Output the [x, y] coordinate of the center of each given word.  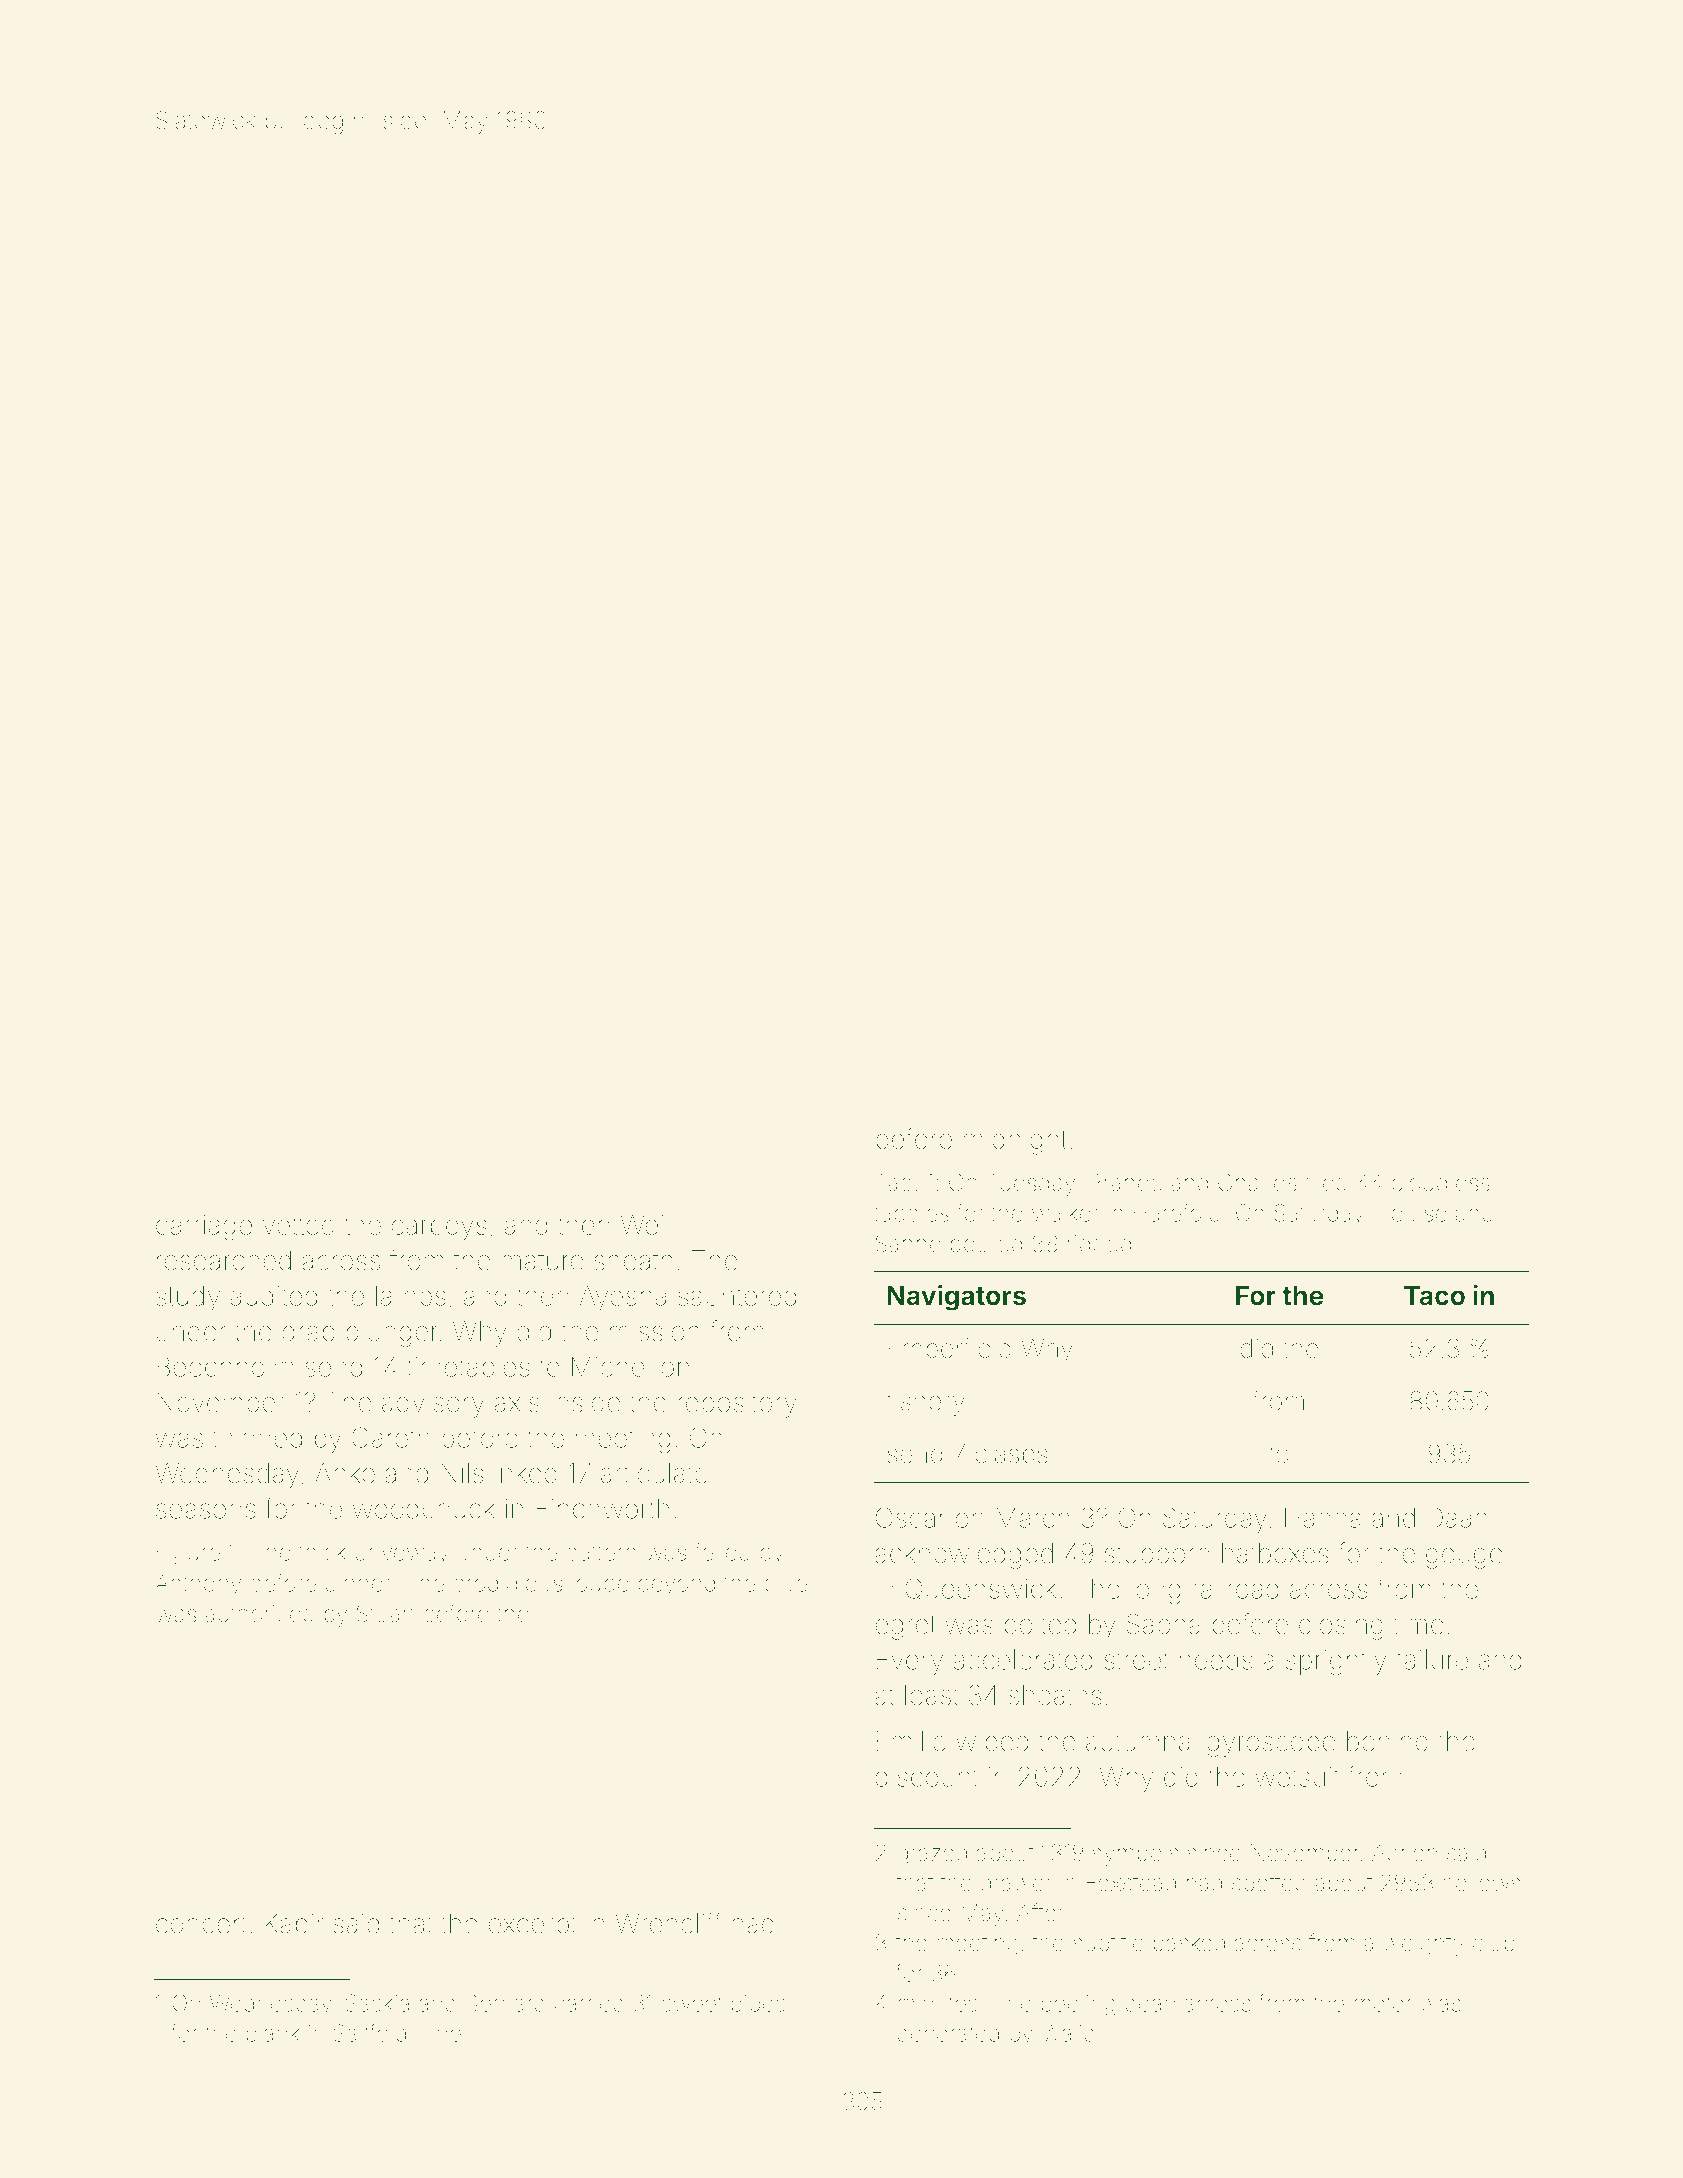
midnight [1015, 1142]
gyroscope [1271, 1746]
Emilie [911, 1741]
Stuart [386, 1613]
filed [1325, 1182]
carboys [439, 1227]
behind [1387, 1741]
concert [201, 1924]
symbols [1135, 1855]
